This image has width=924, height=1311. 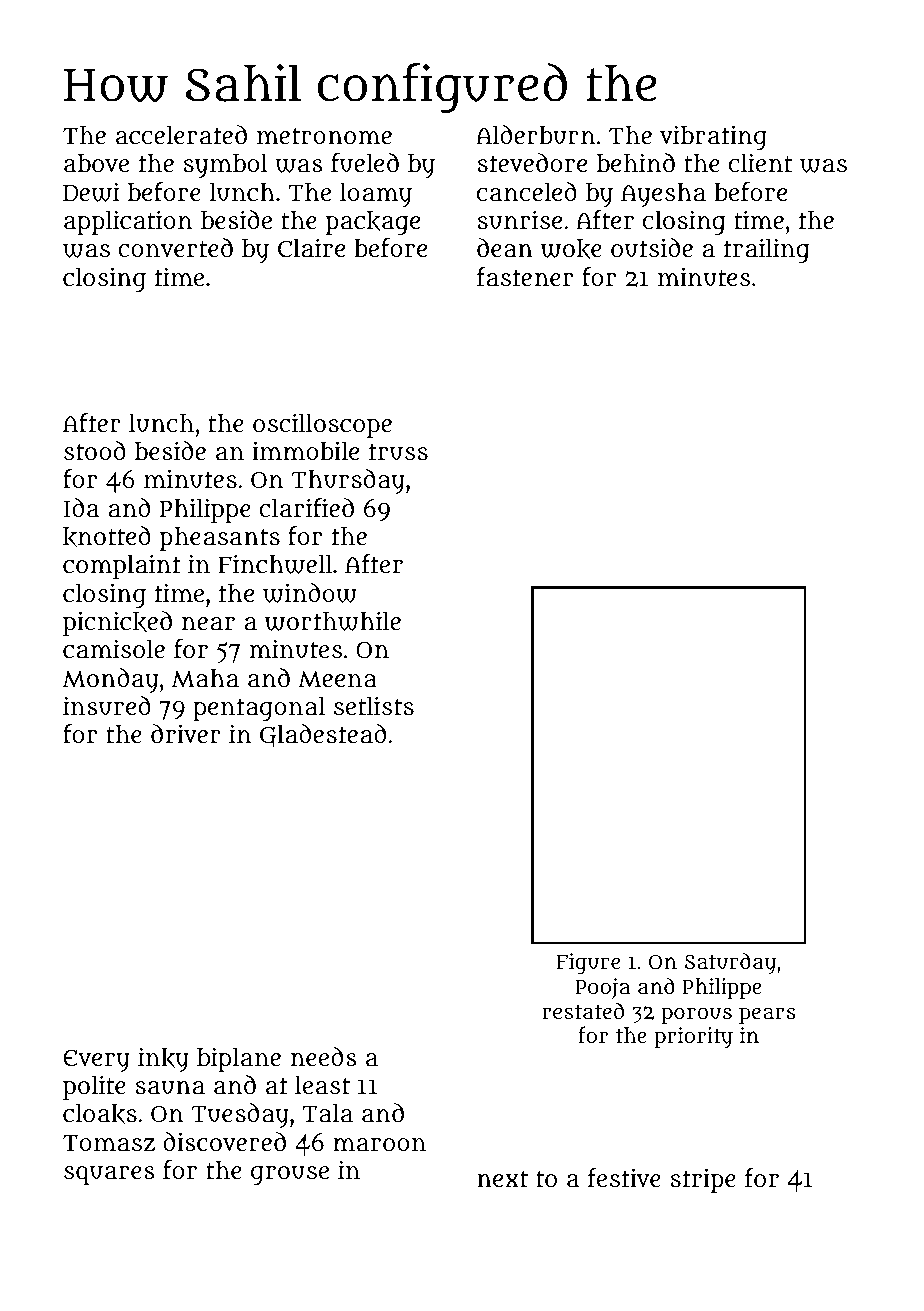 I want to click on Pooja, so click(x=602, y=988).
